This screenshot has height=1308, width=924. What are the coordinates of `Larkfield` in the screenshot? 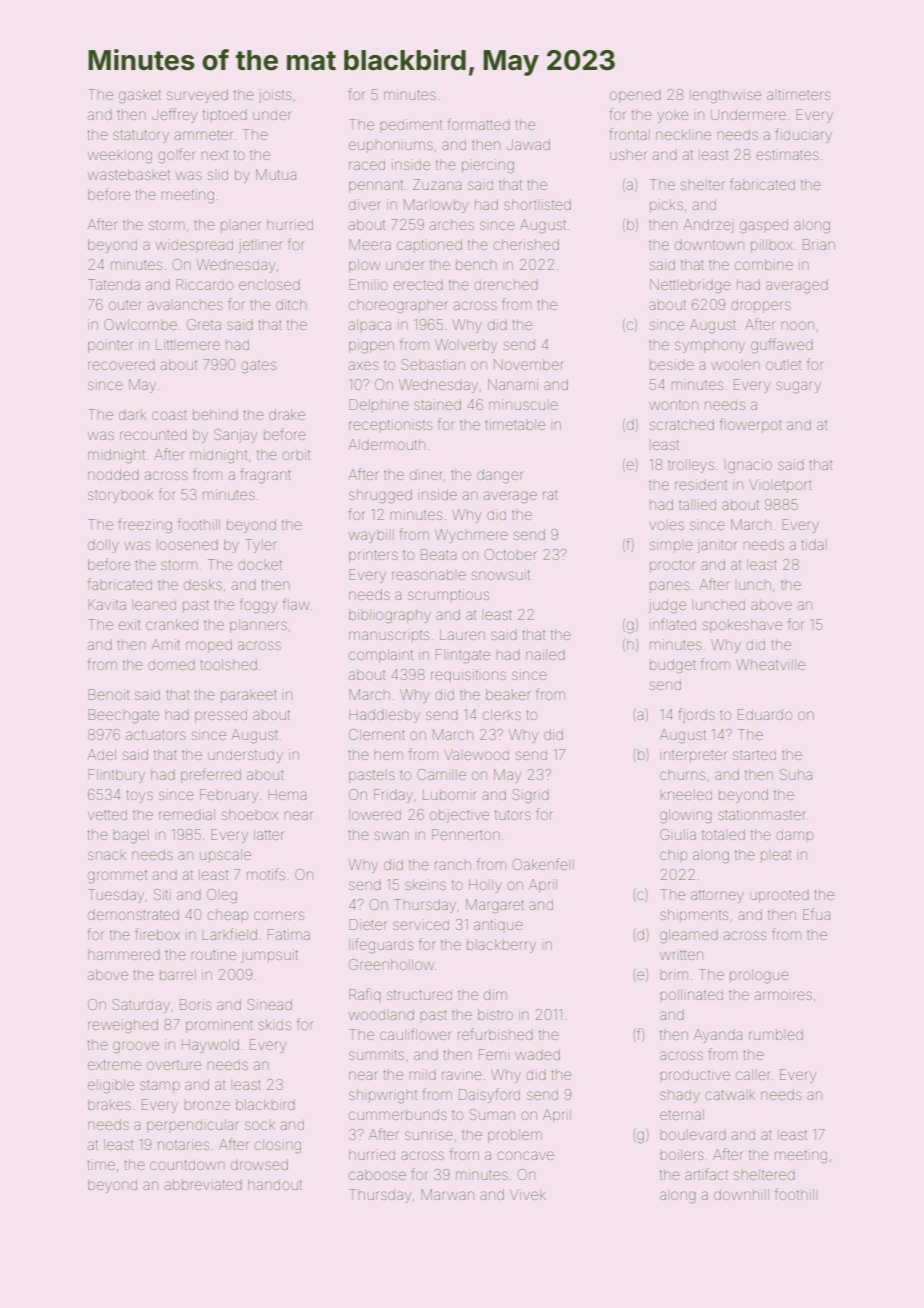 It's located at (229, 934).
